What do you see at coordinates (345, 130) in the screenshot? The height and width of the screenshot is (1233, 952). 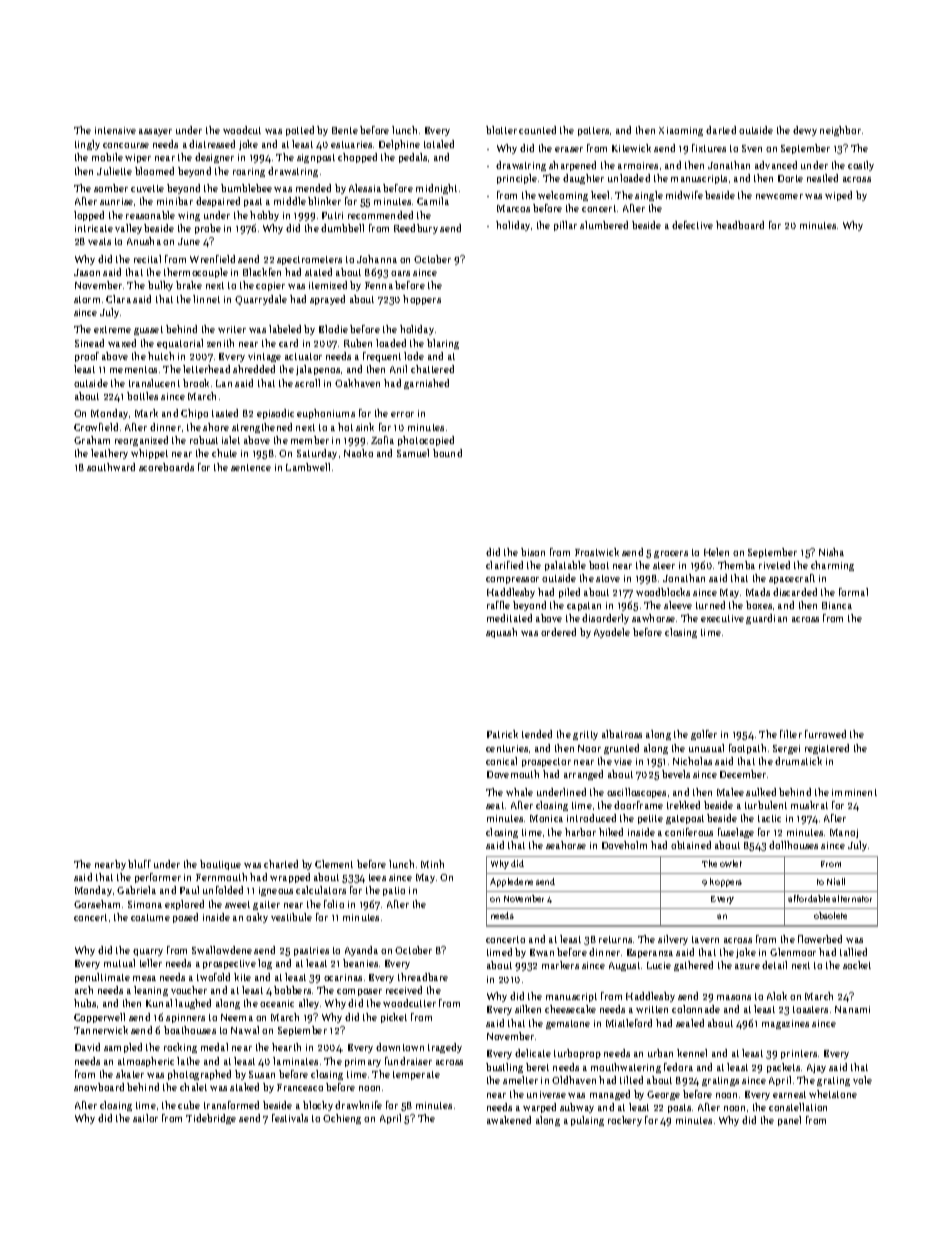 I see `Bente` at bounding box center [345, 130].
